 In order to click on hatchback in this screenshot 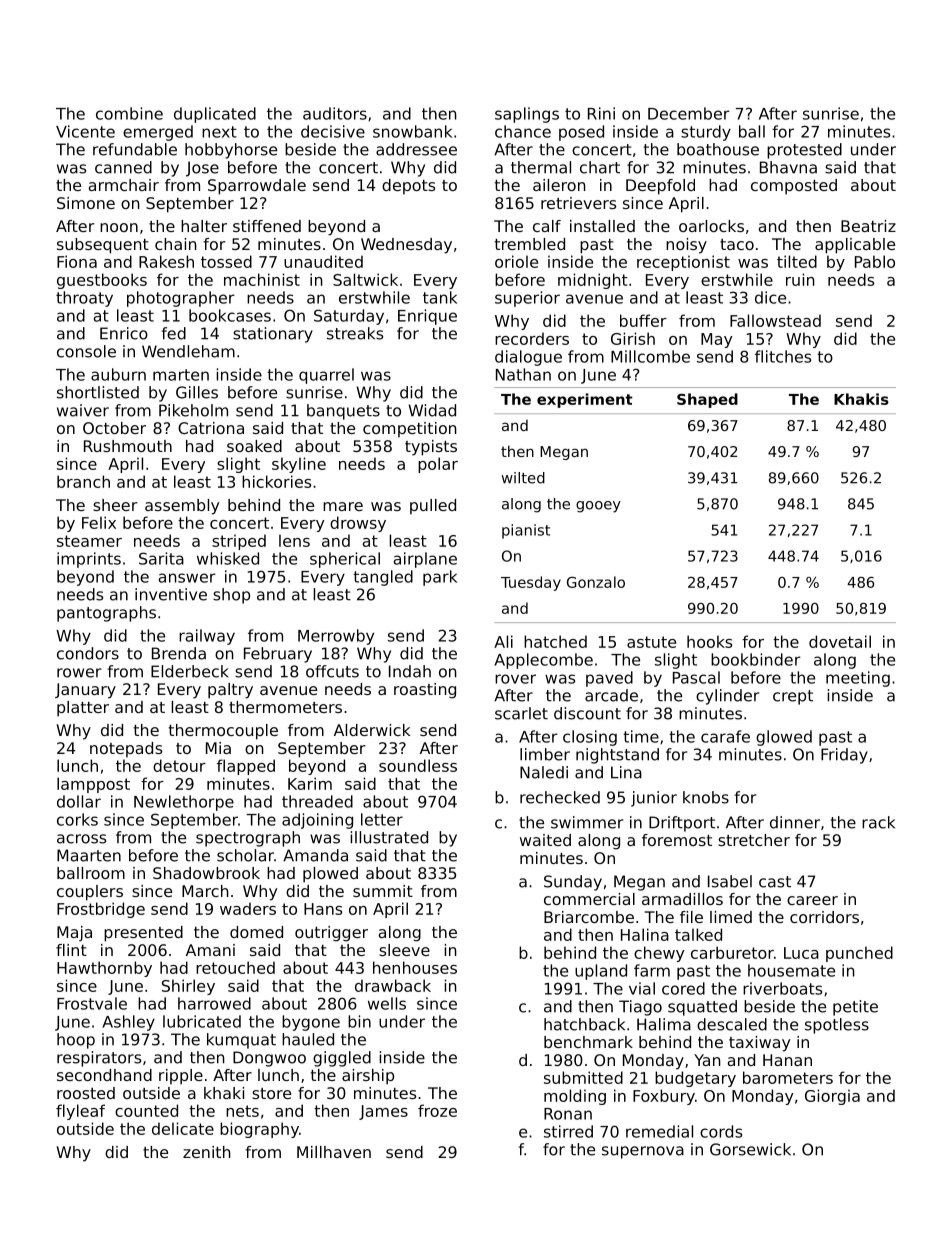, I will do `click(584, 1024)`.
